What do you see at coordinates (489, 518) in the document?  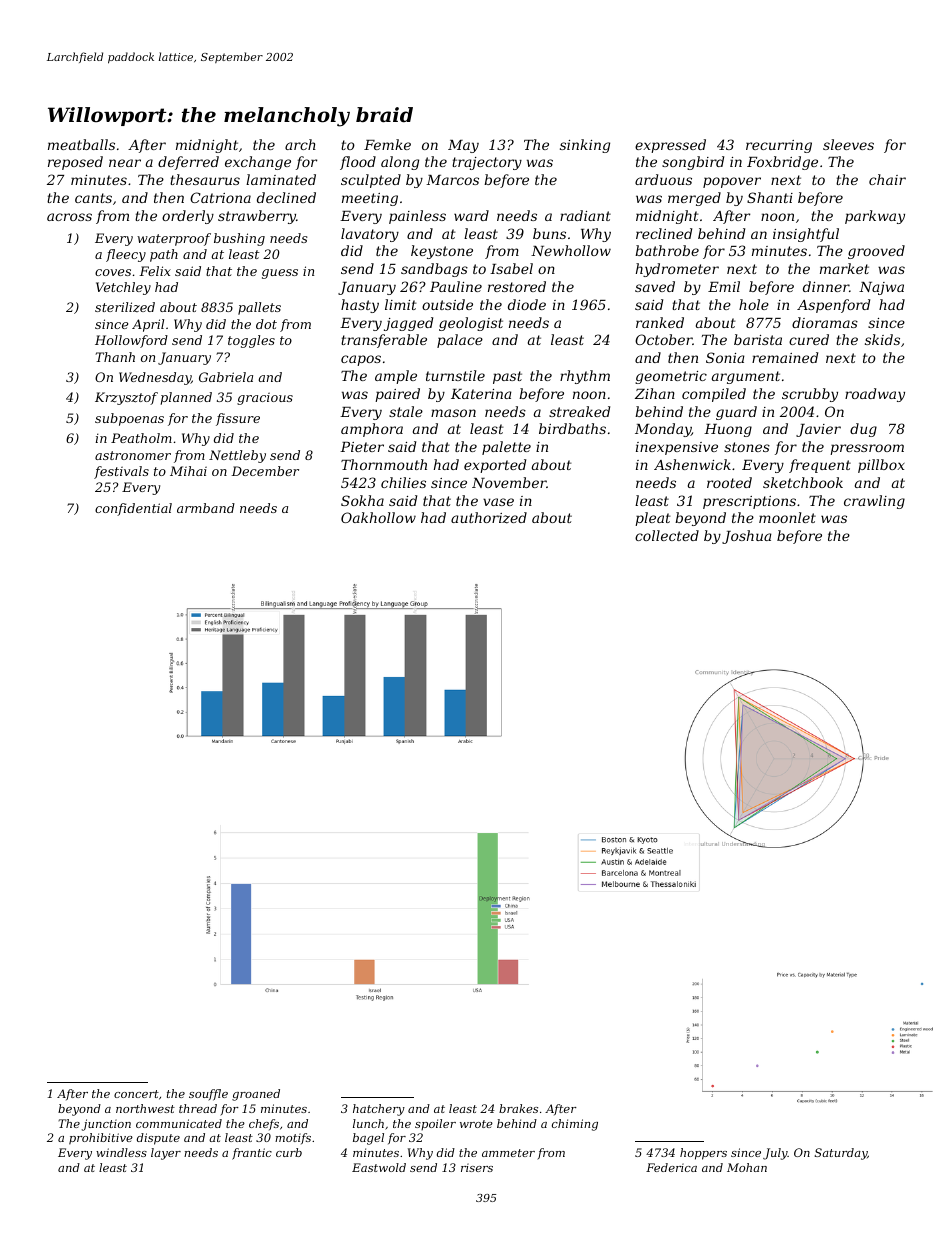 I see `authorized` at bounding box center [489, 518].
